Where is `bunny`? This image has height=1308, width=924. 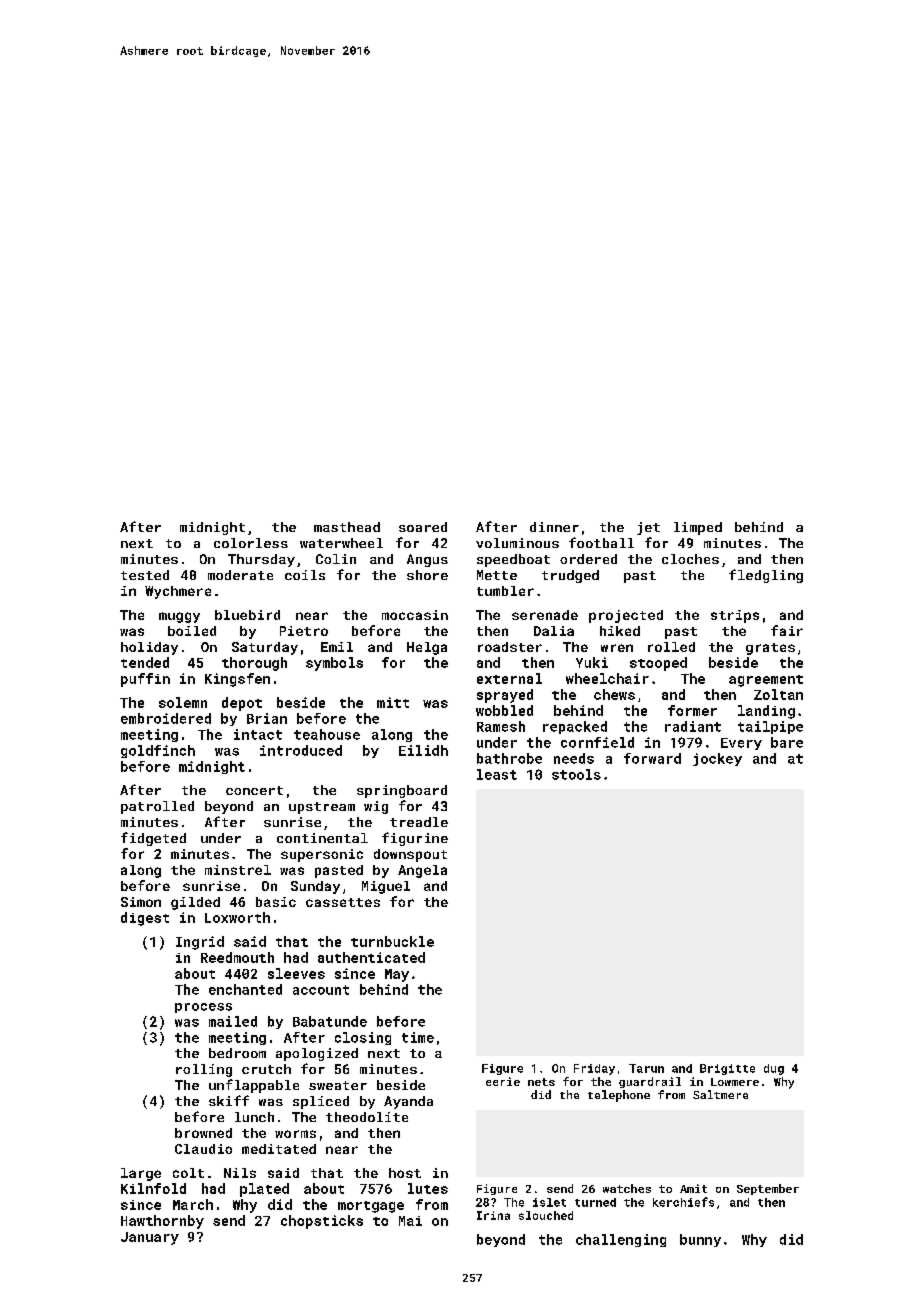 bunny is located at coordinates (700, 1240).
